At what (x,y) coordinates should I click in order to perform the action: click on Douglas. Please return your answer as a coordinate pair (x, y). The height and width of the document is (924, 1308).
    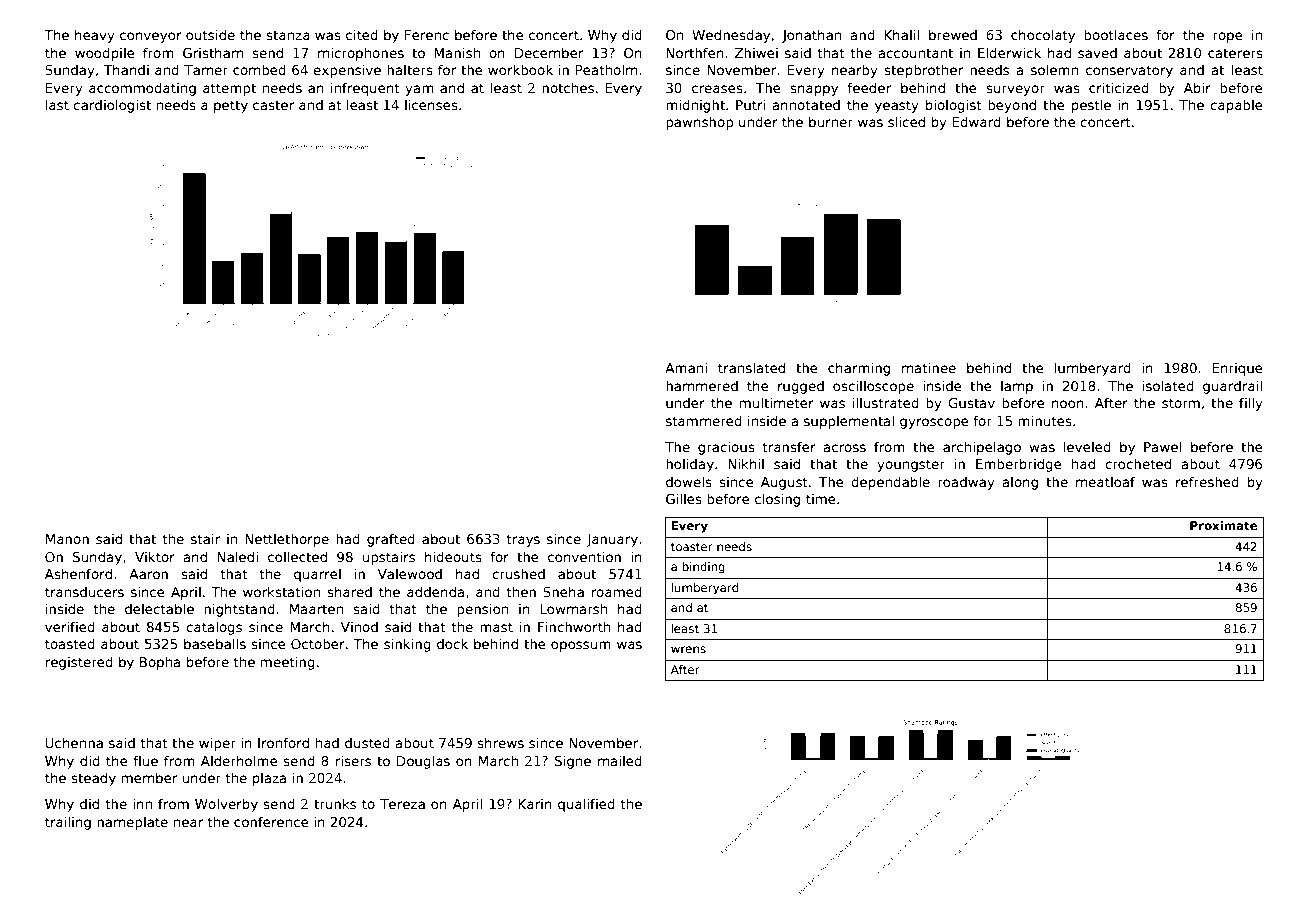
    Looking at the image, I should click on (423, 762).
